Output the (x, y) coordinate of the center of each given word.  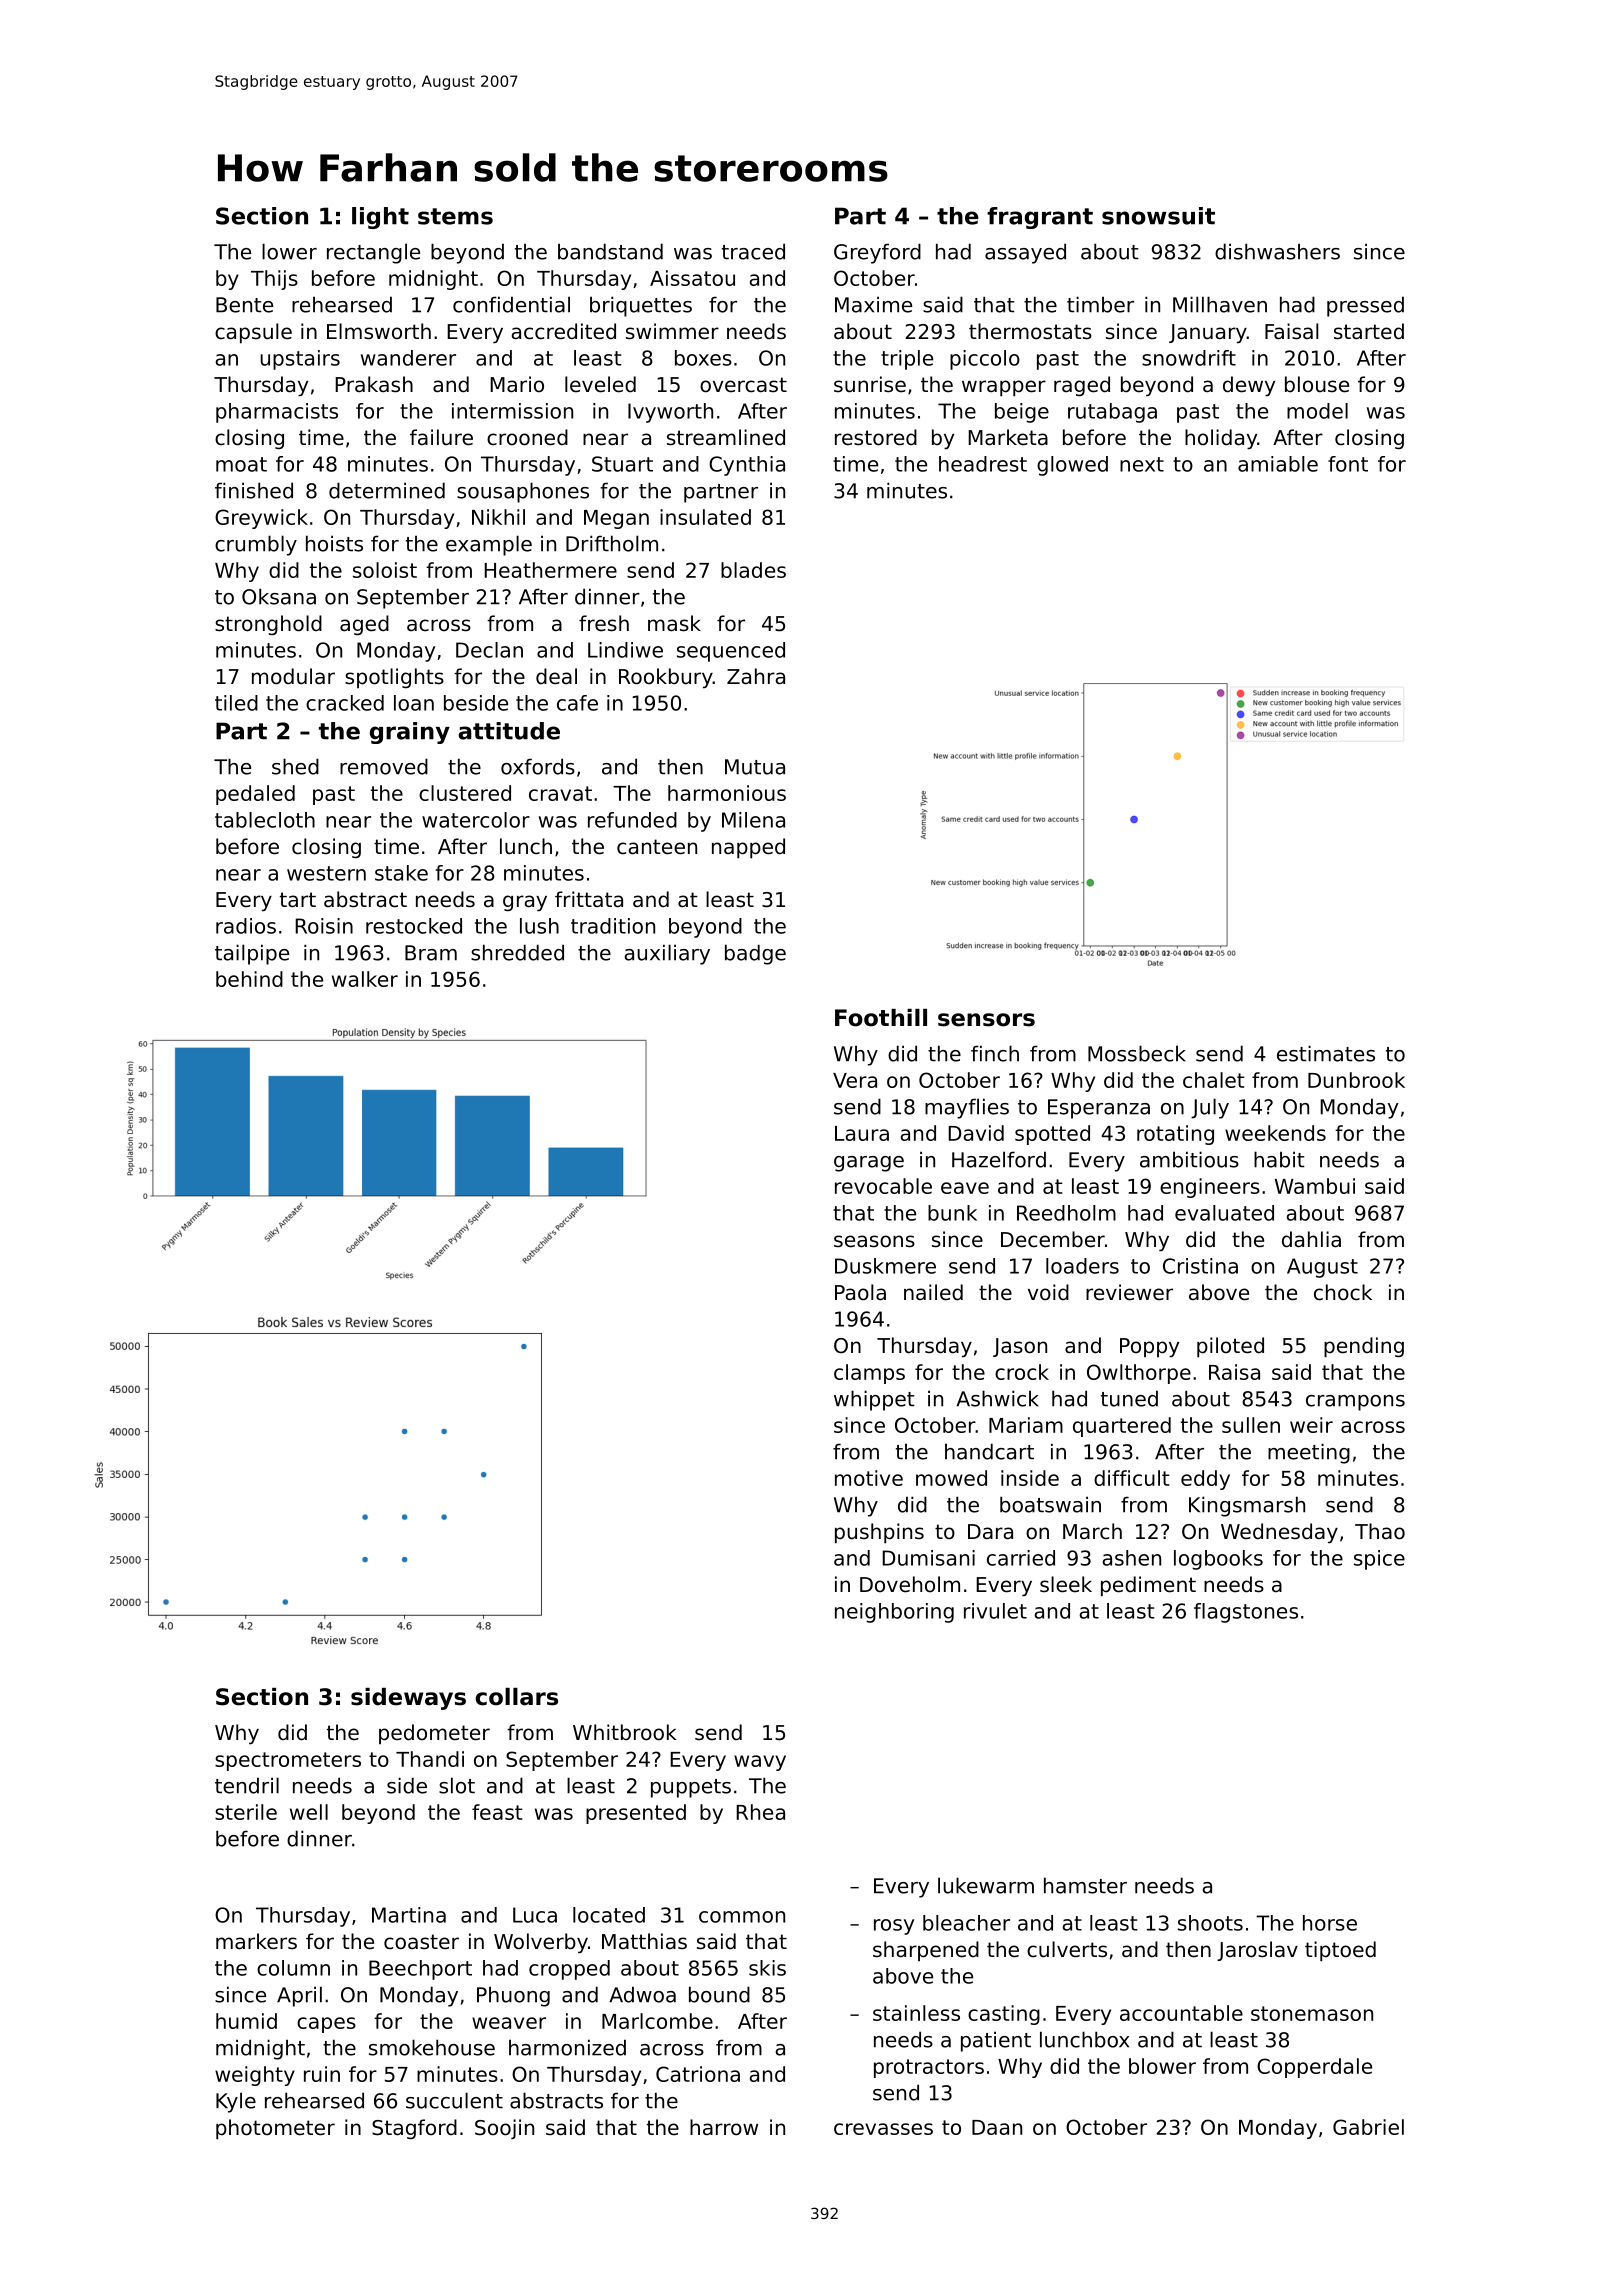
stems (455, 216)
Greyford (877, 253)
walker (365, 979)
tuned (1129, 1398)
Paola (860, 1292)
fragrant (1040, 218)
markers (256, 1941)
